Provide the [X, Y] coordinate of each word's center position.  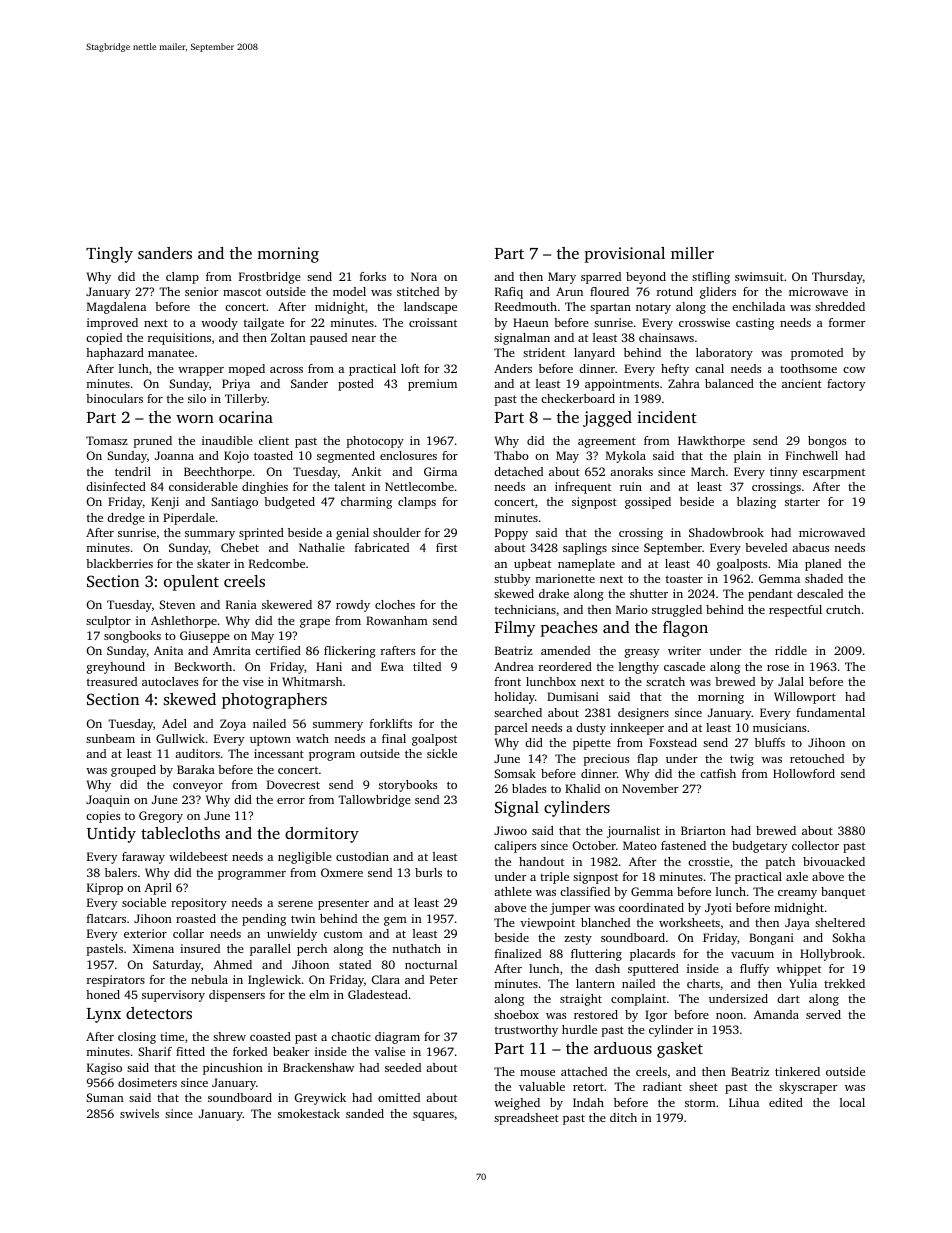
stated [355, 964]
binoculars [114, 398]
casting [755, 324]
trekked [844, 983]
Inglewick [274, 981]
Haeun [531, 322]
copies [103, 817]
